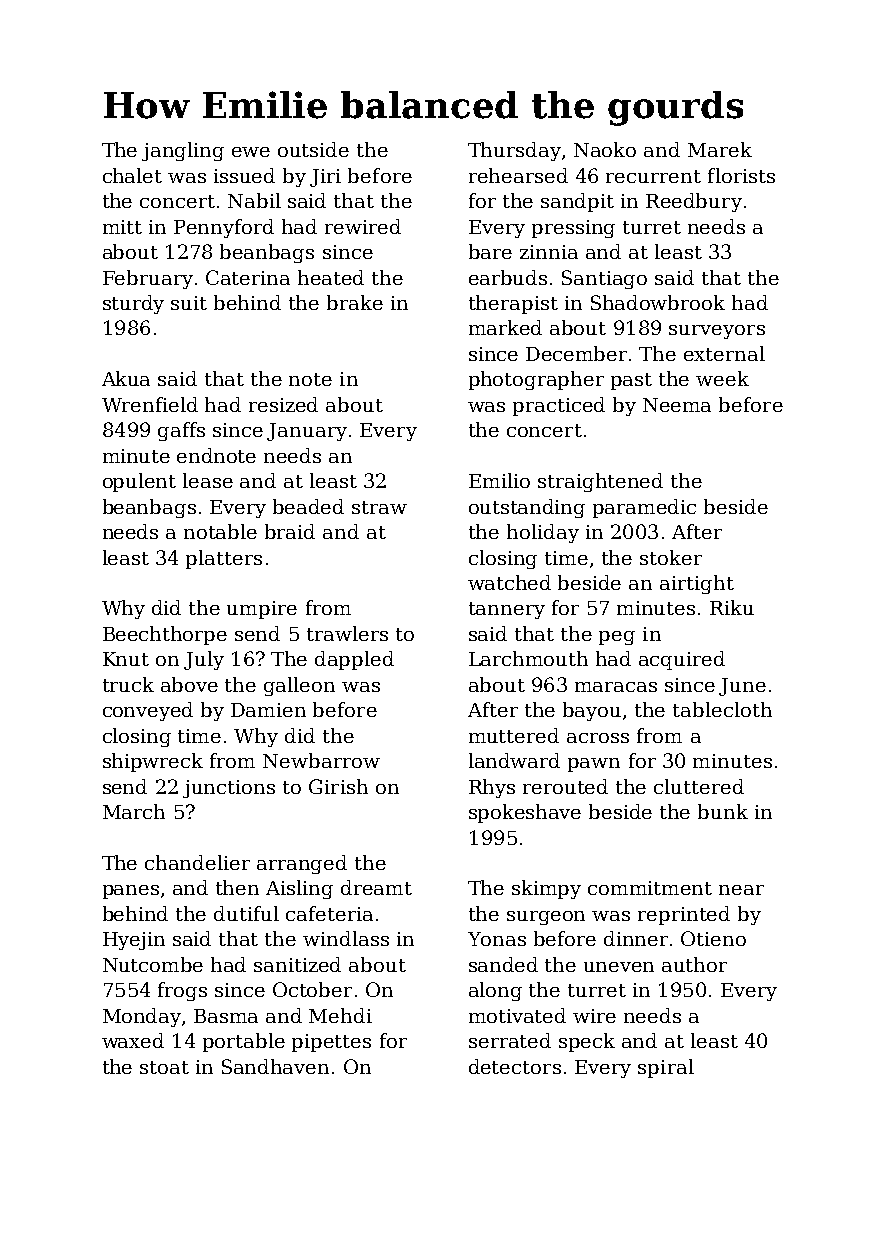 This screenshot has width=888, height=1260. I want to click on jangling, so click(183, 151).
